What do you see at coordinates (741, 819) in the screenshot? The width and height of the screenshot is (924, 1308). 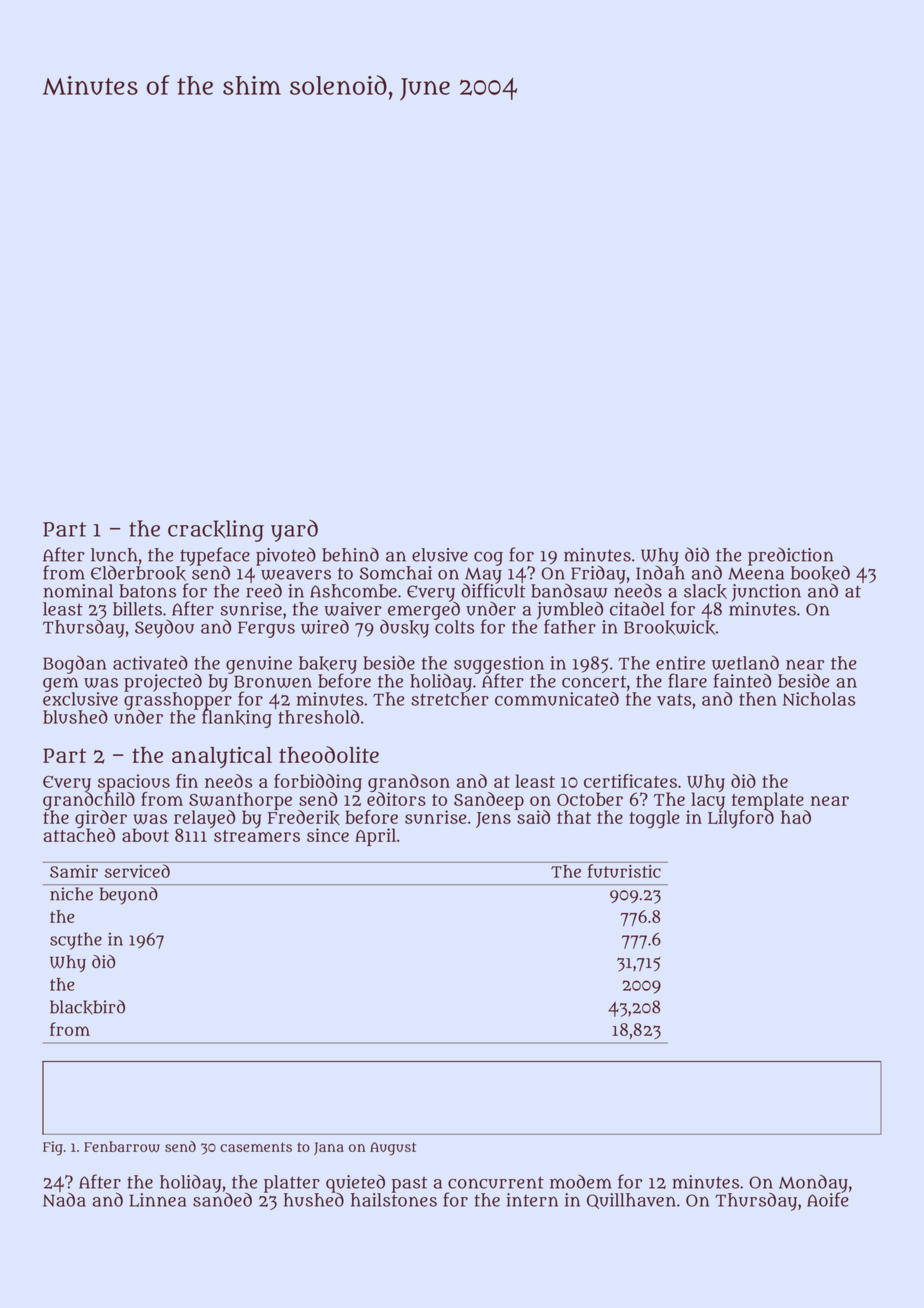 I see `Lilyford` at bounding box center [741, 819].
